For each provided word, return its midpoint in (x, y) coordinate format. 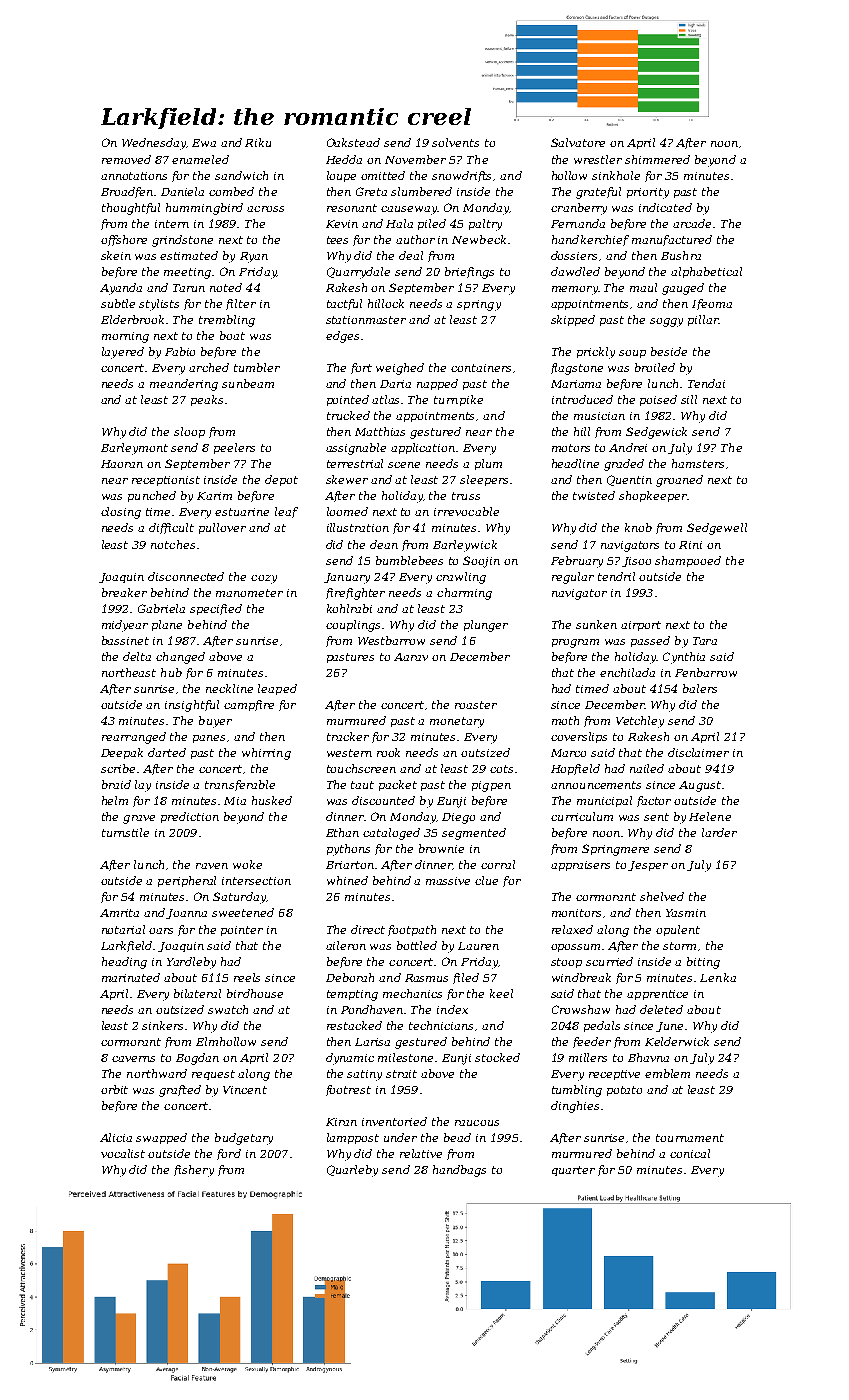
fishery (194, 1171)
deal (411, 255)
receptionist (166, 481)
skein (116, 255)
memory (575, 290)
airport (641, 626)
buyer (215, 722)
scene (404, 465)
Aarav (411, 657)
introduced (582, 399)
